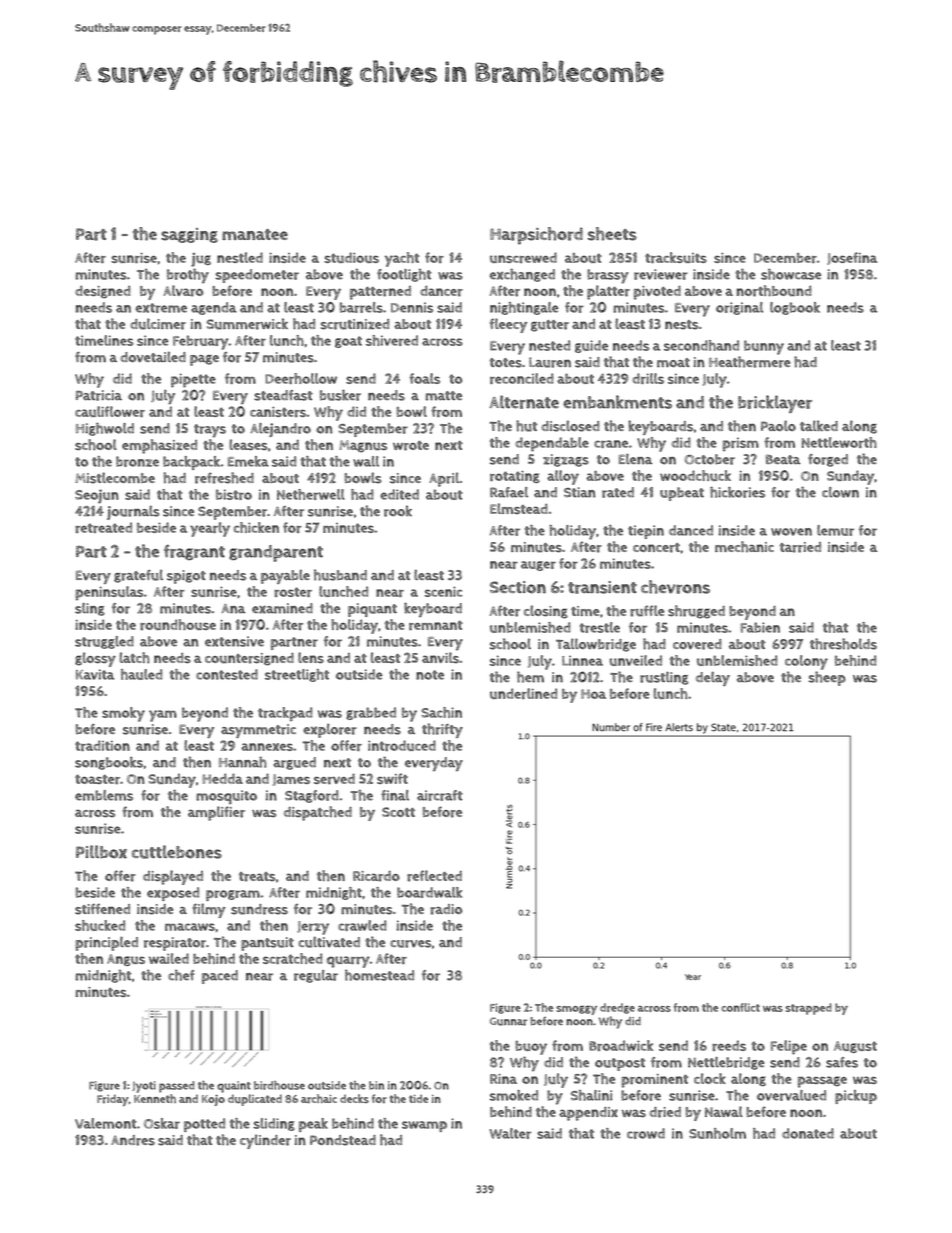 Image resolution: width=952 pixels, height=1233 pixels. Describe the element at coordinates (523, 257) in the screenshot. I see `unscrewed` at that location.
